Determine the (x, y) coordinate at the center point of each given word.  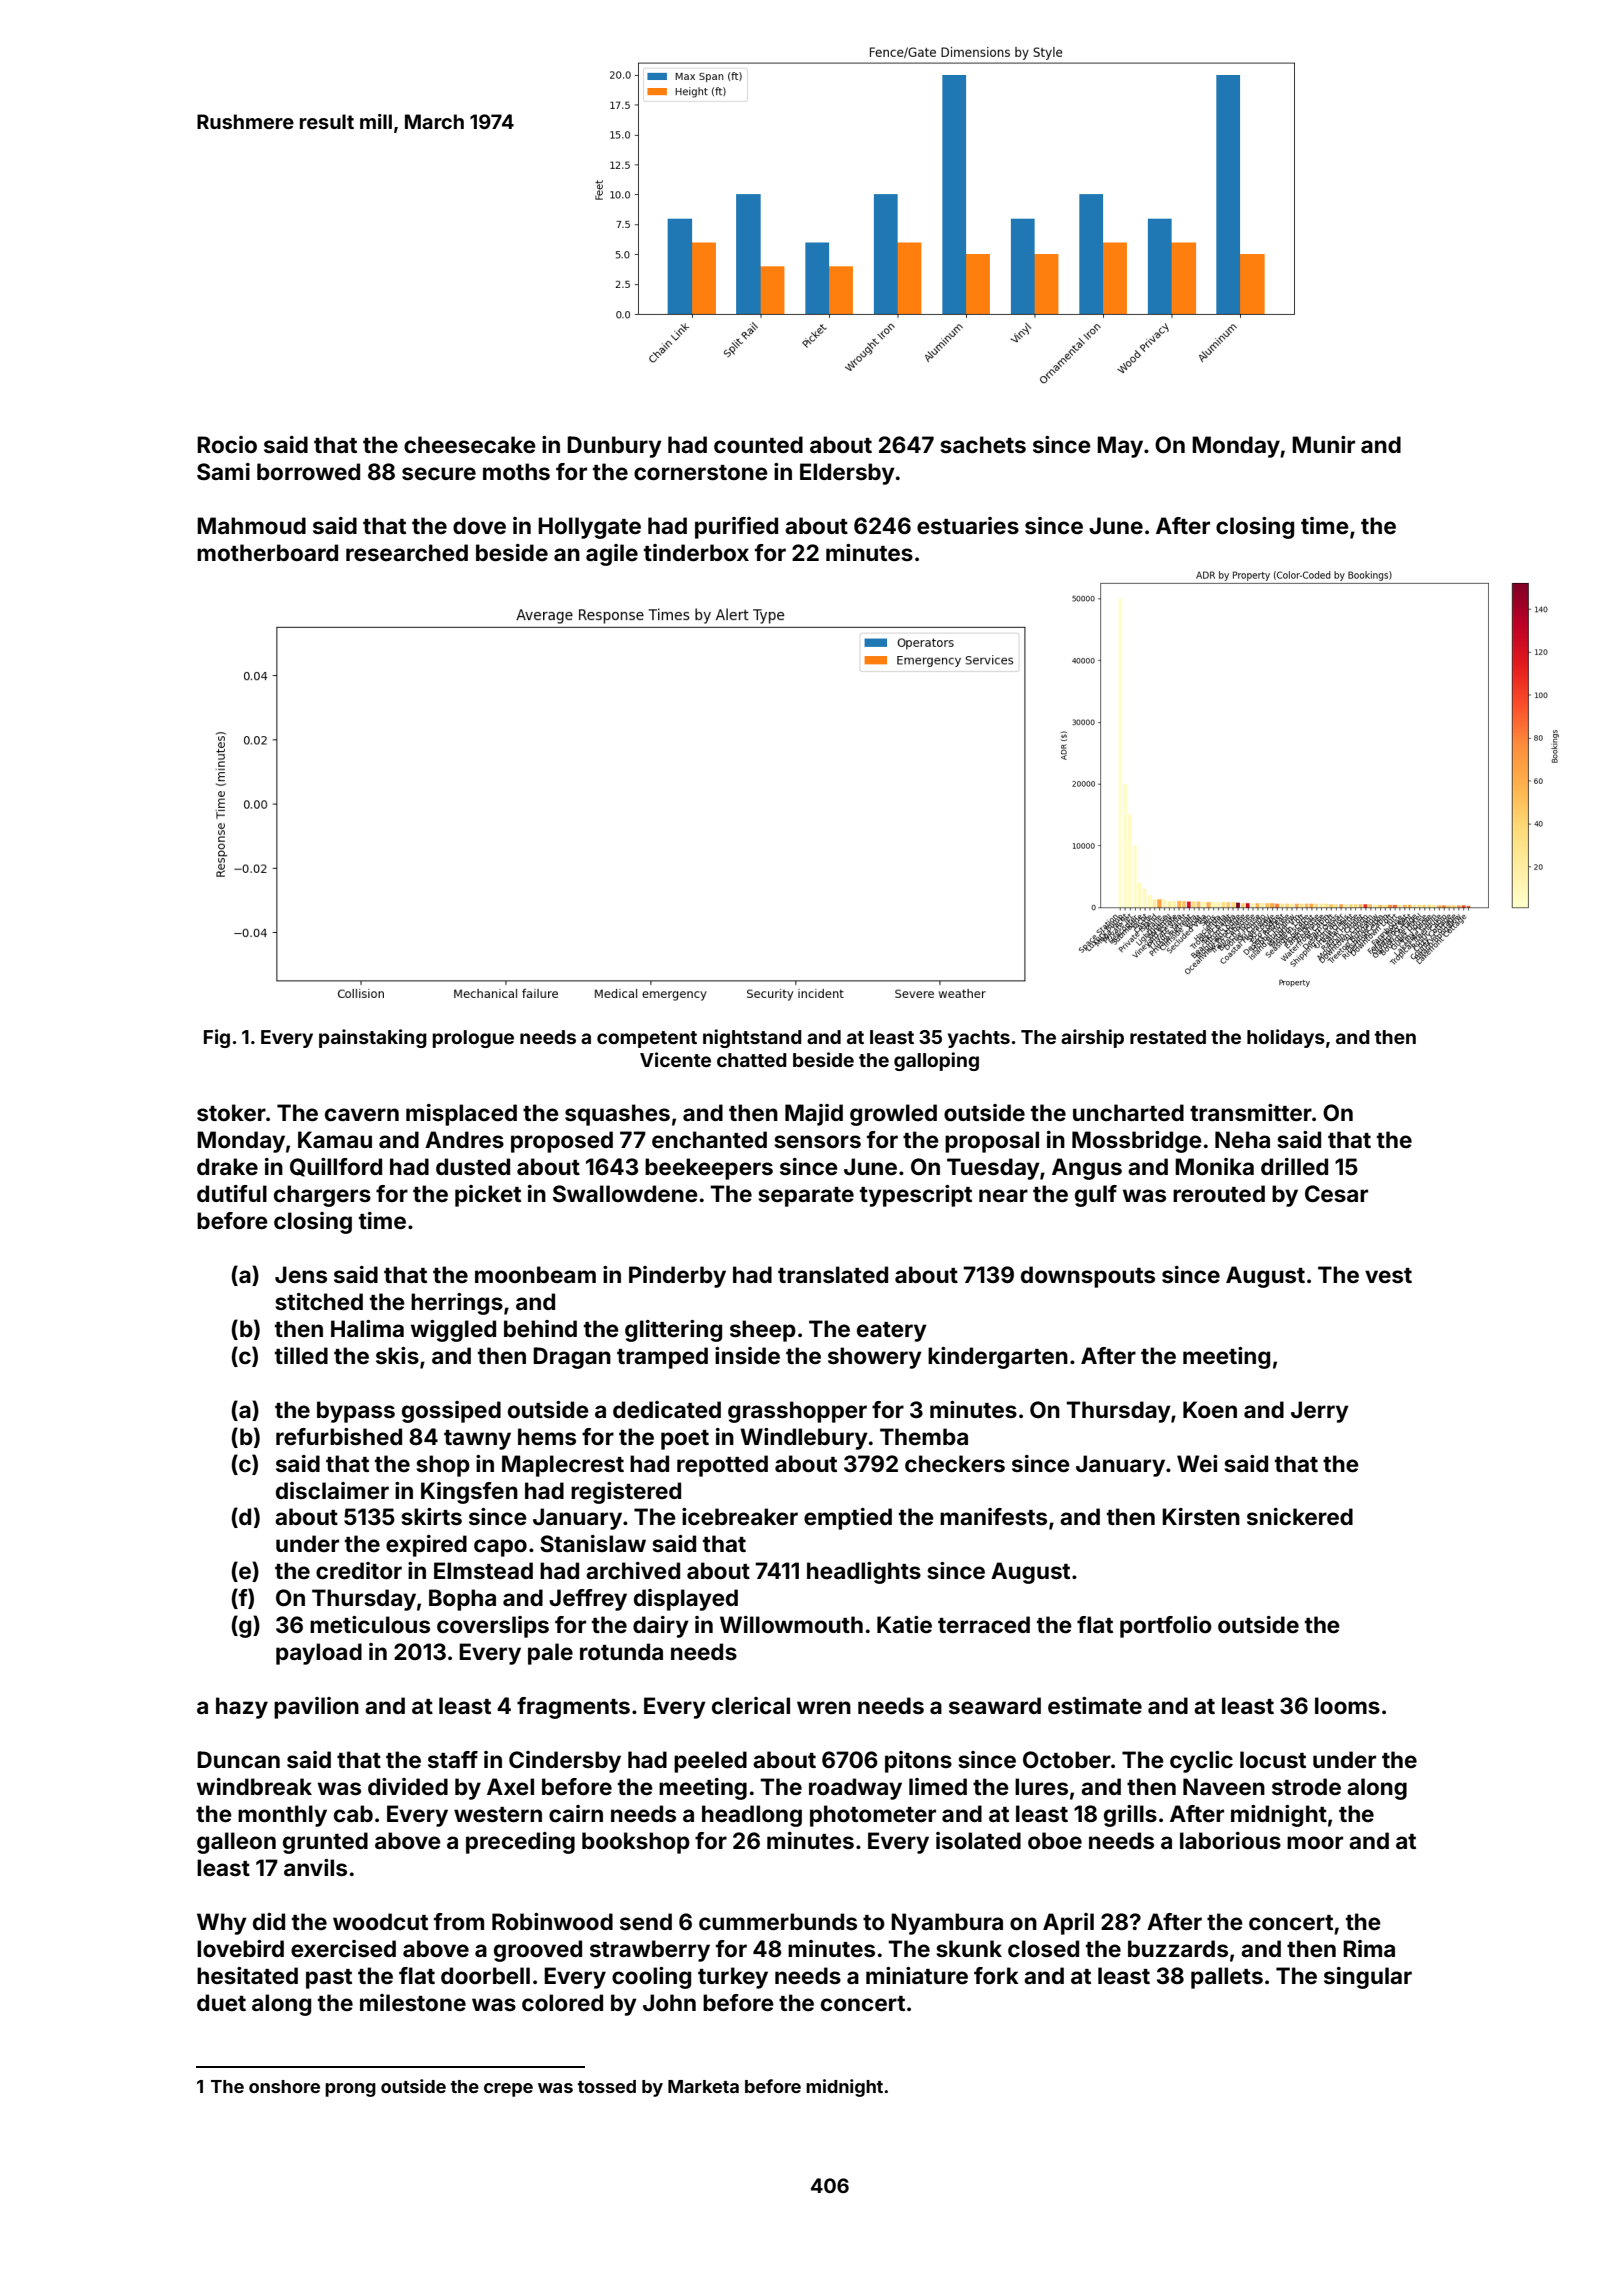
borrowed (308, 471)
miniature (917, 1975)
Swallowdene (625, 1194)
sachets (983, 444)
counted (758, 444)
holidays (1286, 1038)
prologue (473, 1039)
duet (221, 2002)
